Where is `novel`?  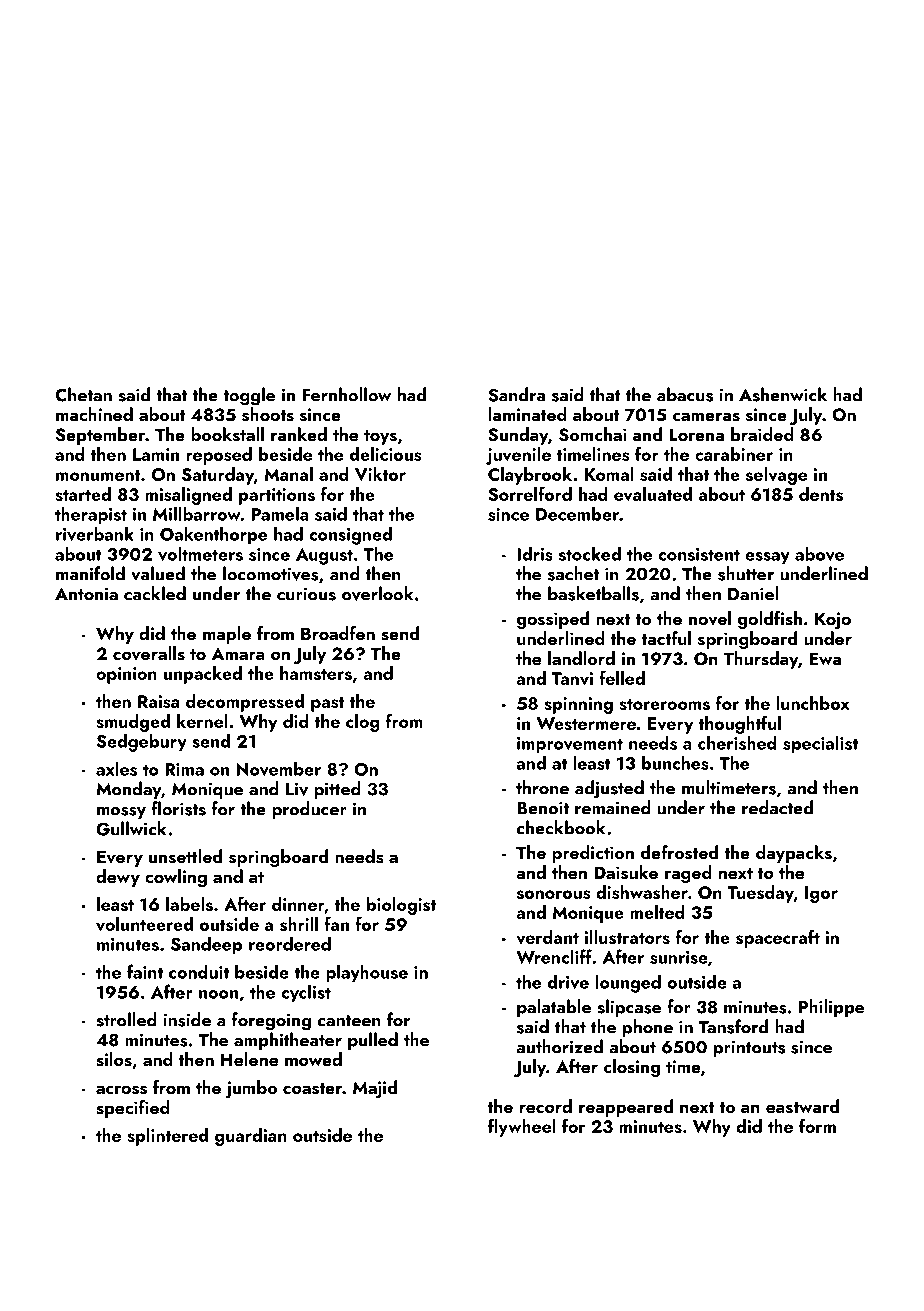 novel is located at coordinates (710, 618).
